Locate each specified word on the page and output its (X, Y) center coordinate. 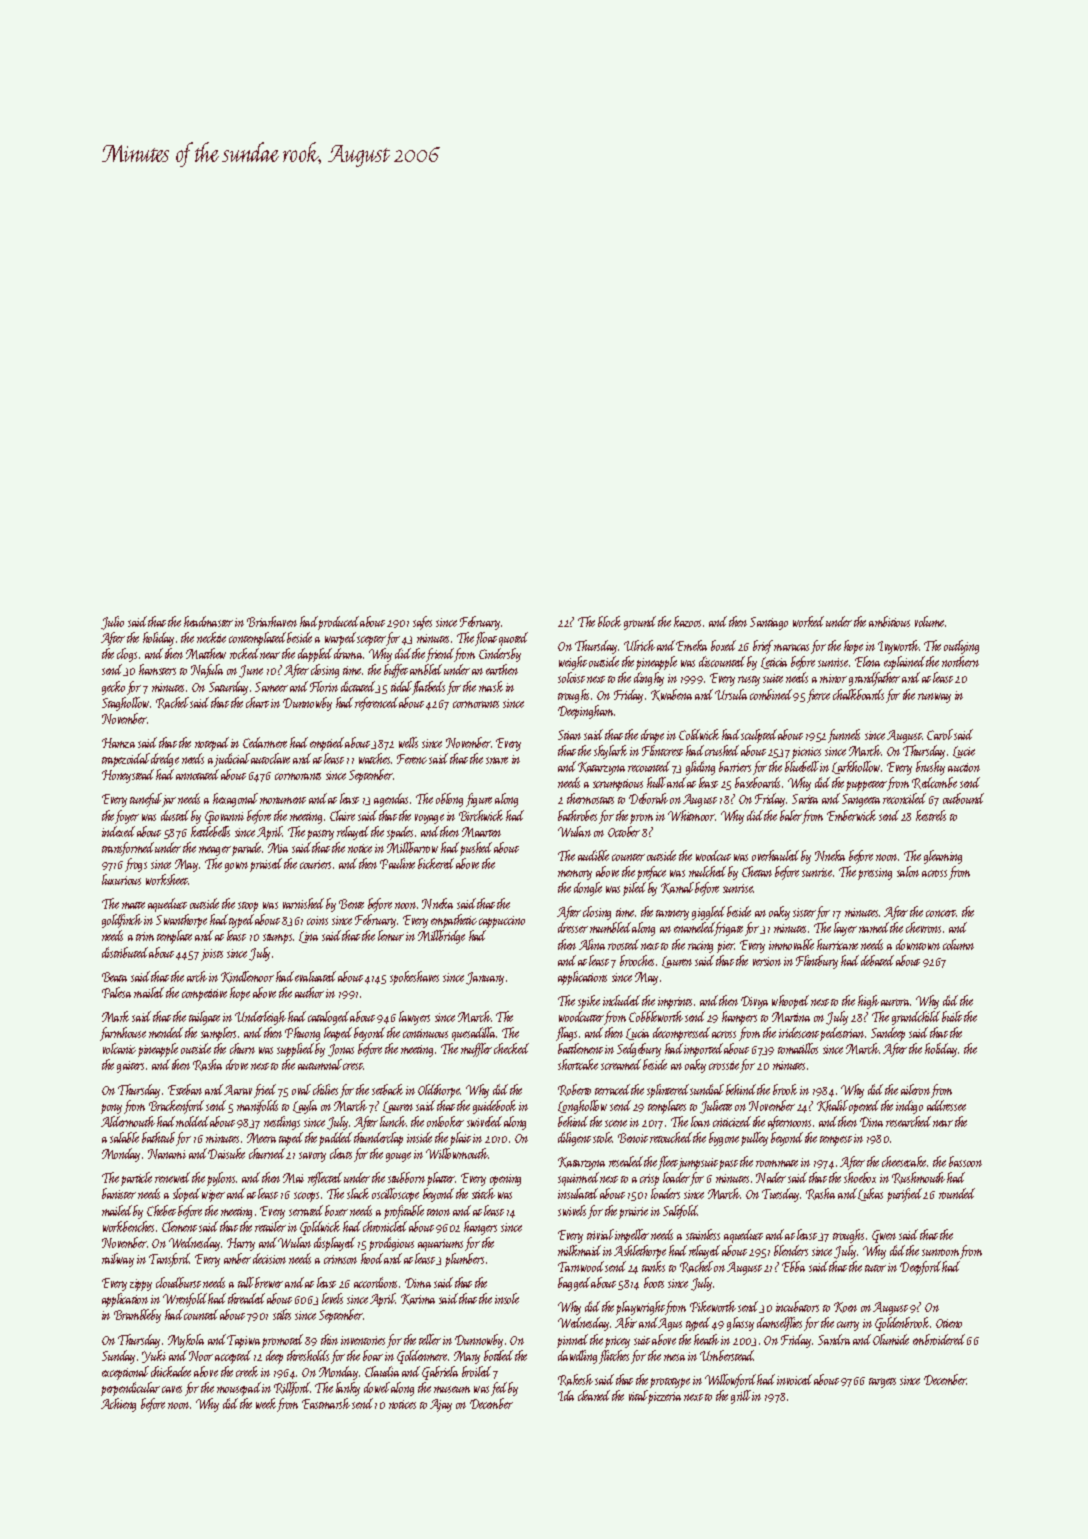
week (266, 1403)
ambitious (889, 621)
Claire (342, 815)
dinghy (649, 679)
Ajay (441, 1405)
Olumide (891, 1339)
